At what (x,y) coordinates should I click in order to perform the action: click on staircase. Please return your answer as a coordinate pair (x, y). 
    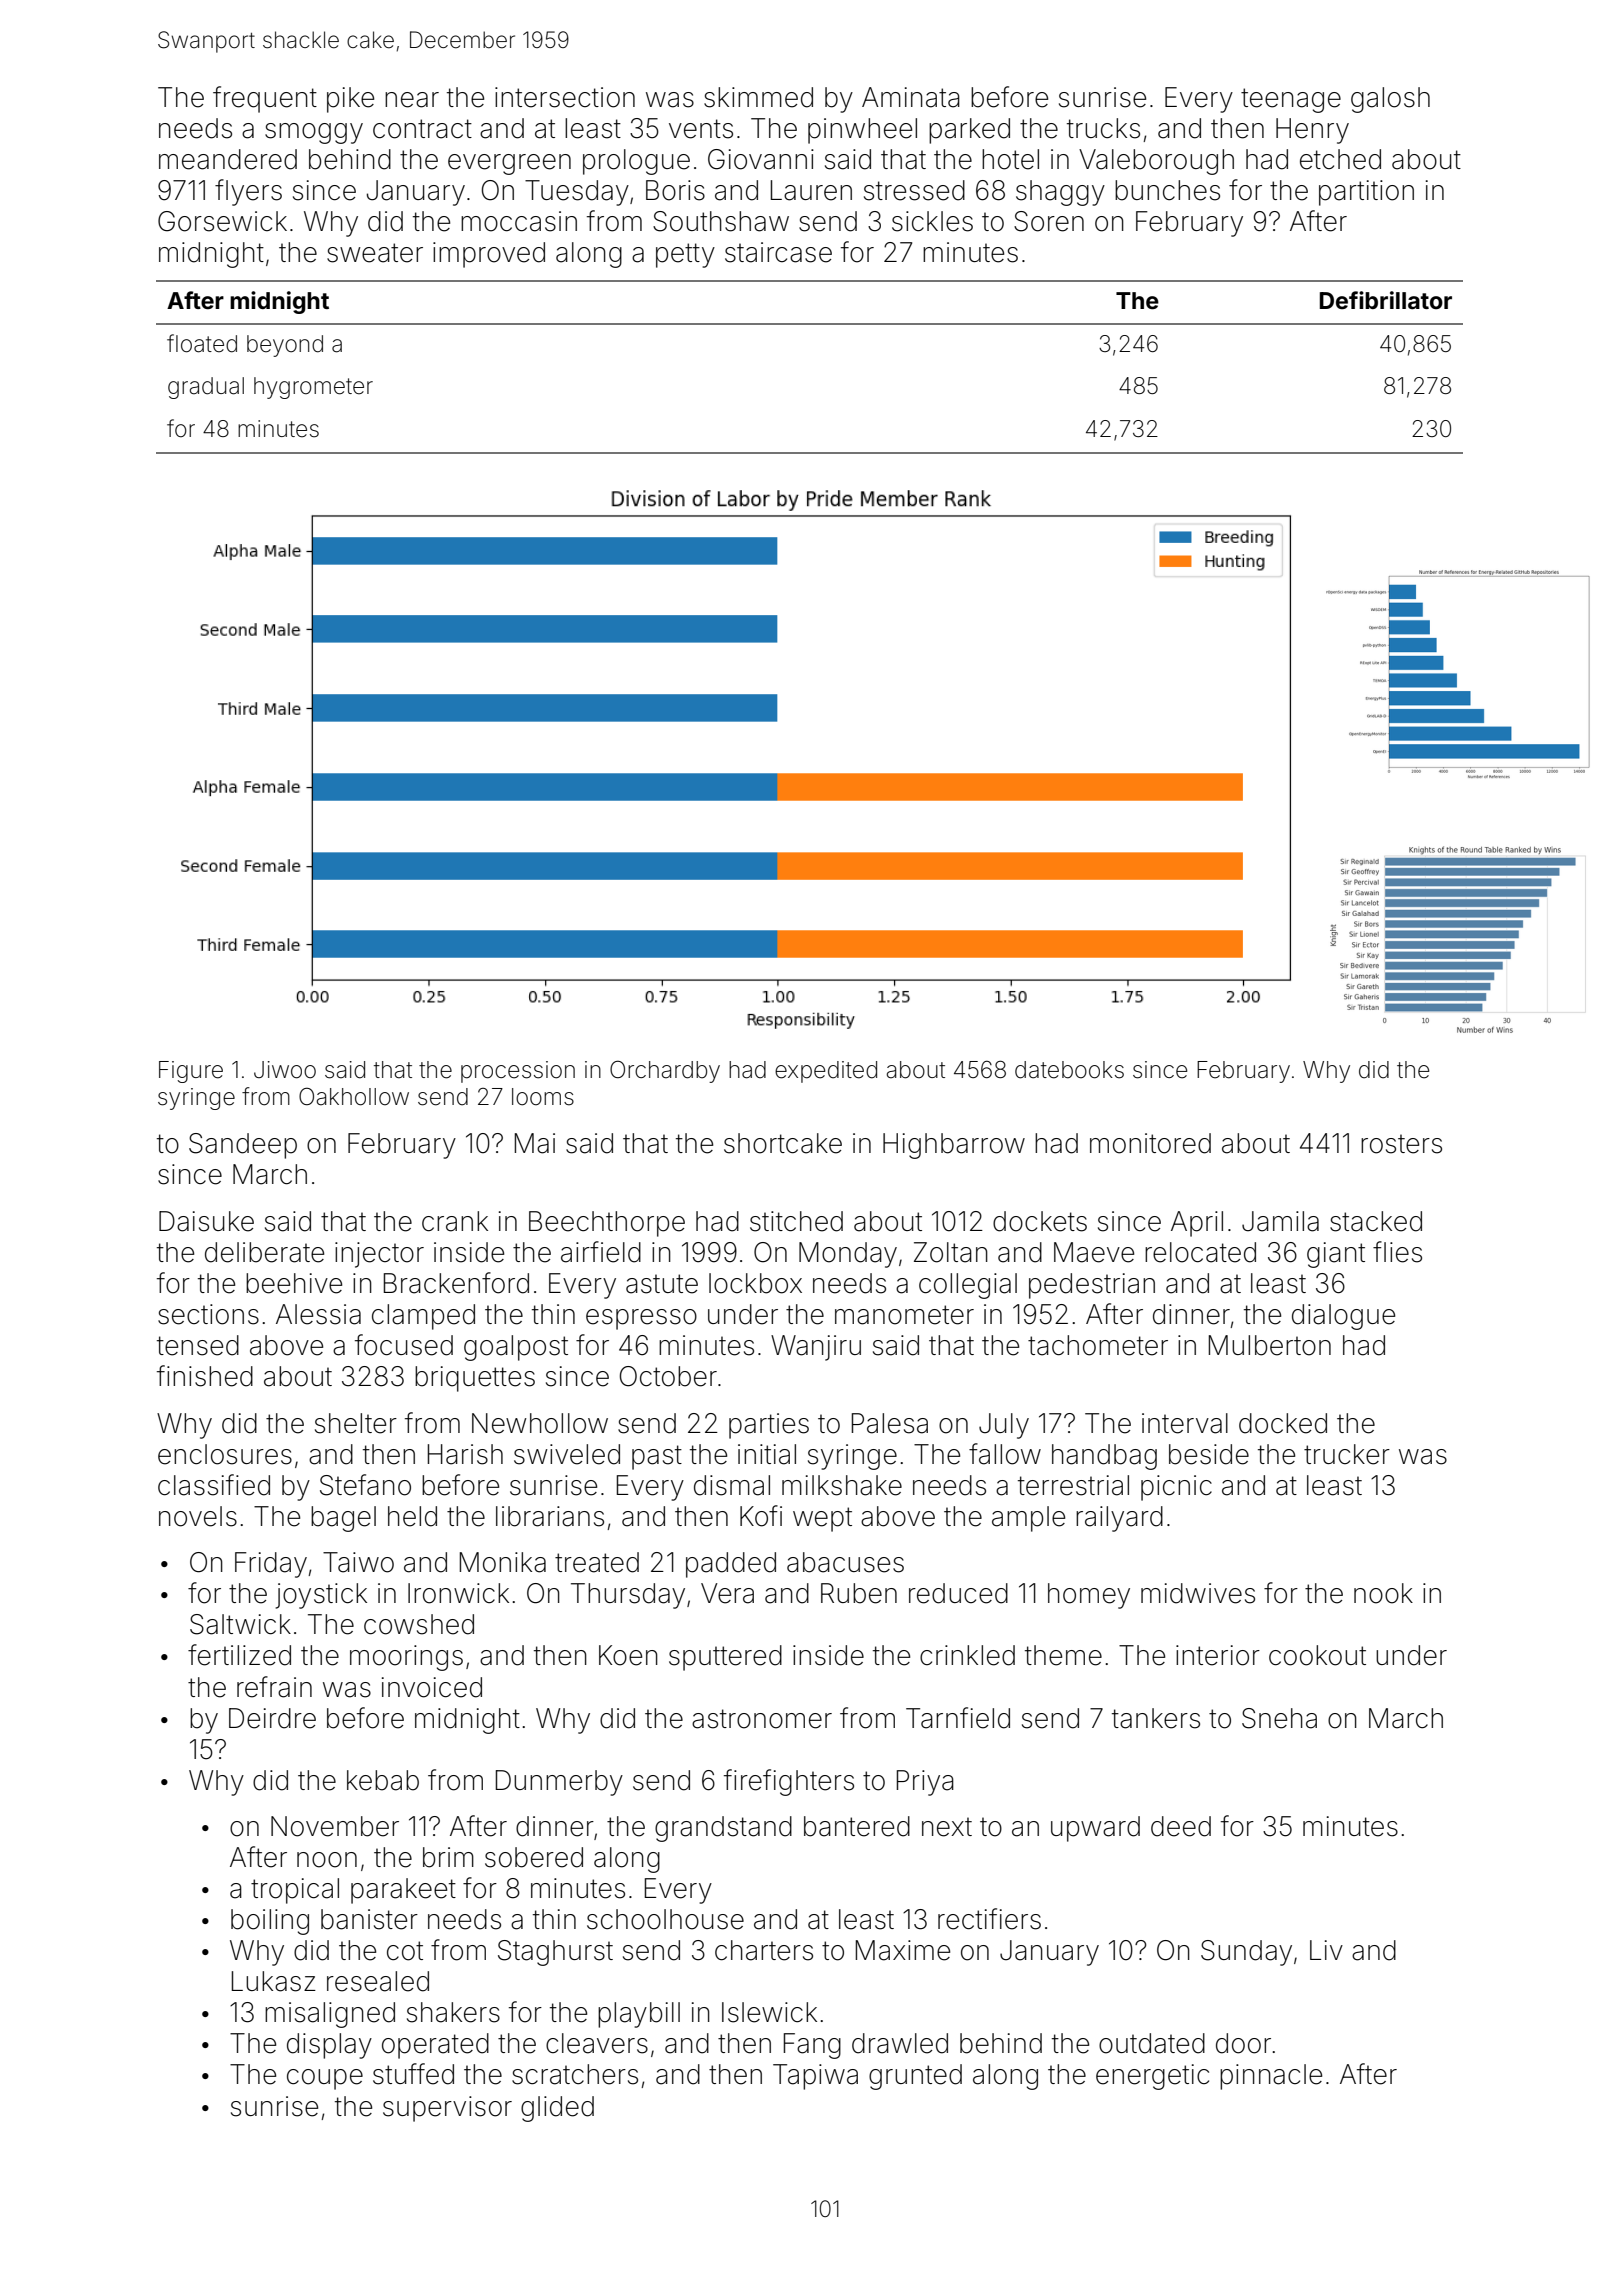
    Looking at the image, I should click on (778, 252).
